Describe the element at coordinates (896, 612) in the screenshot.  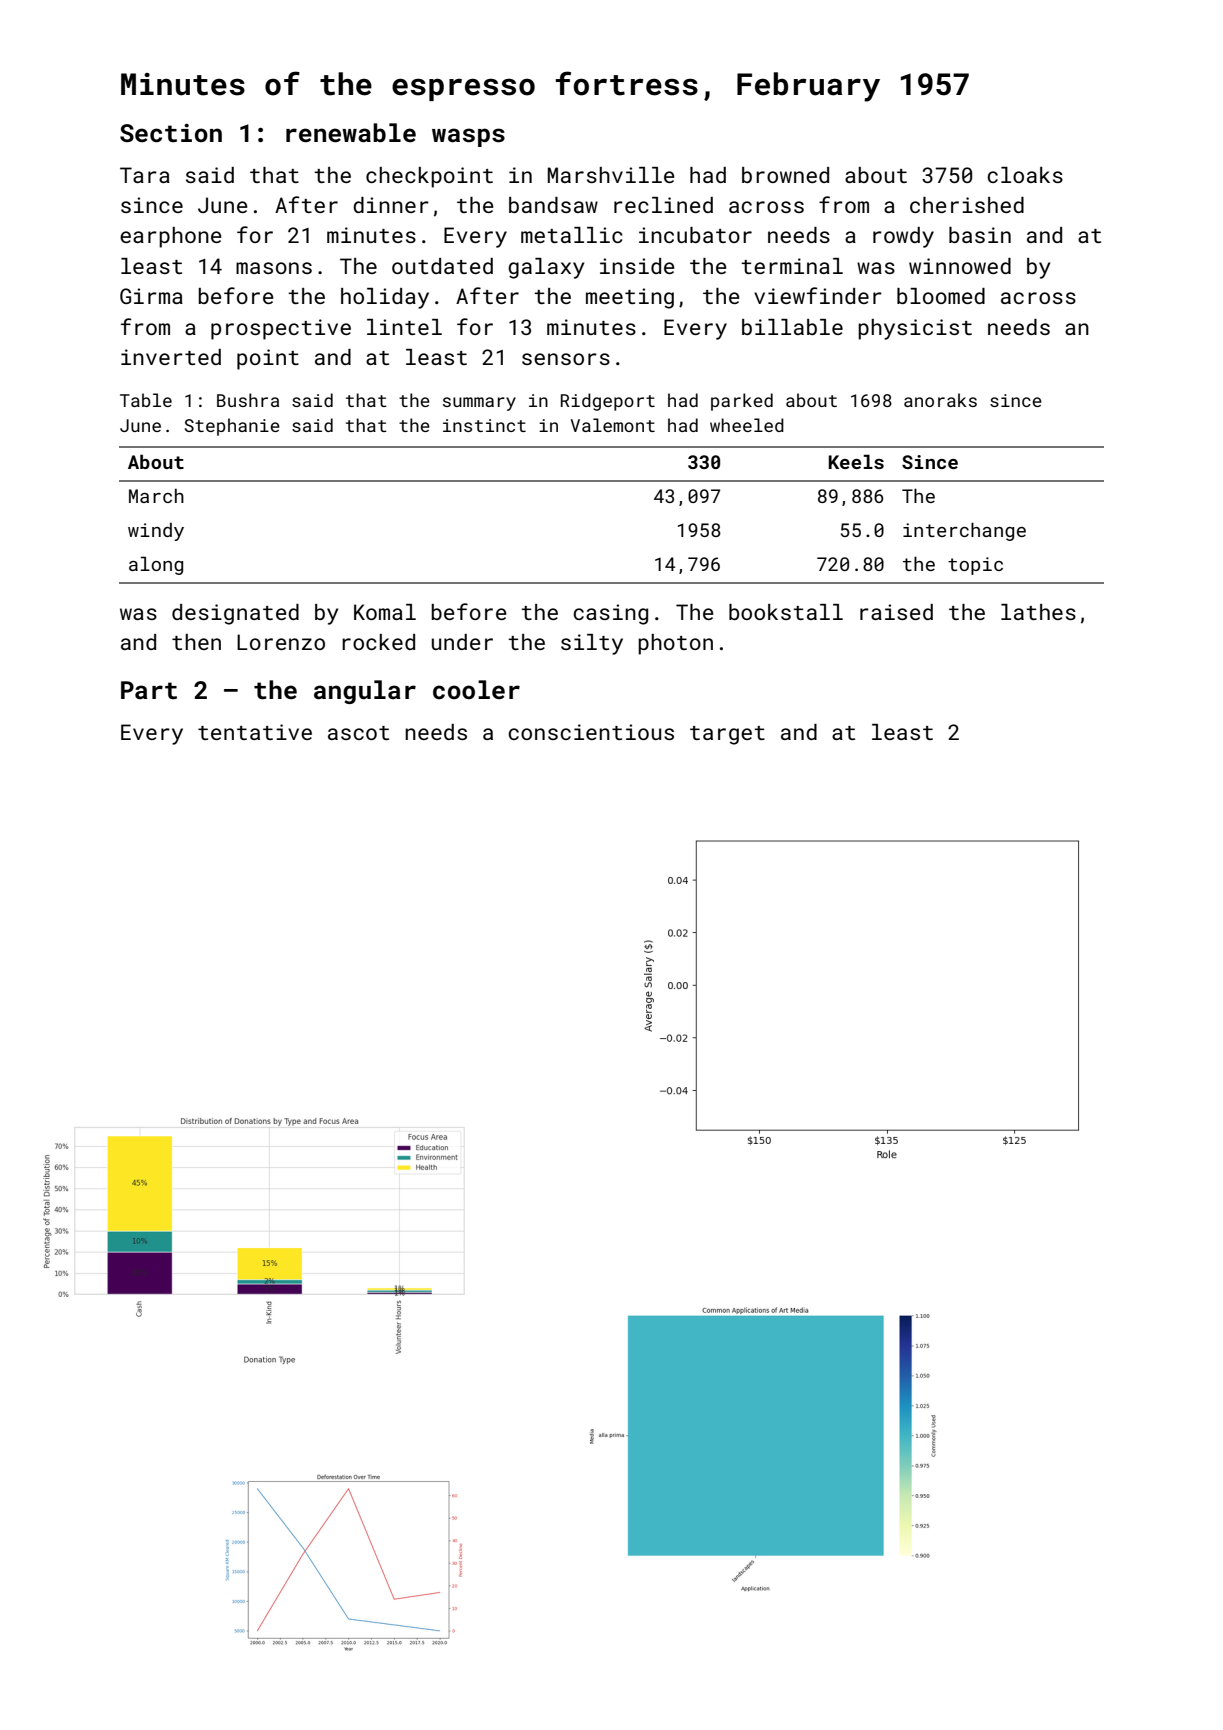
I see `raised` at that location.
